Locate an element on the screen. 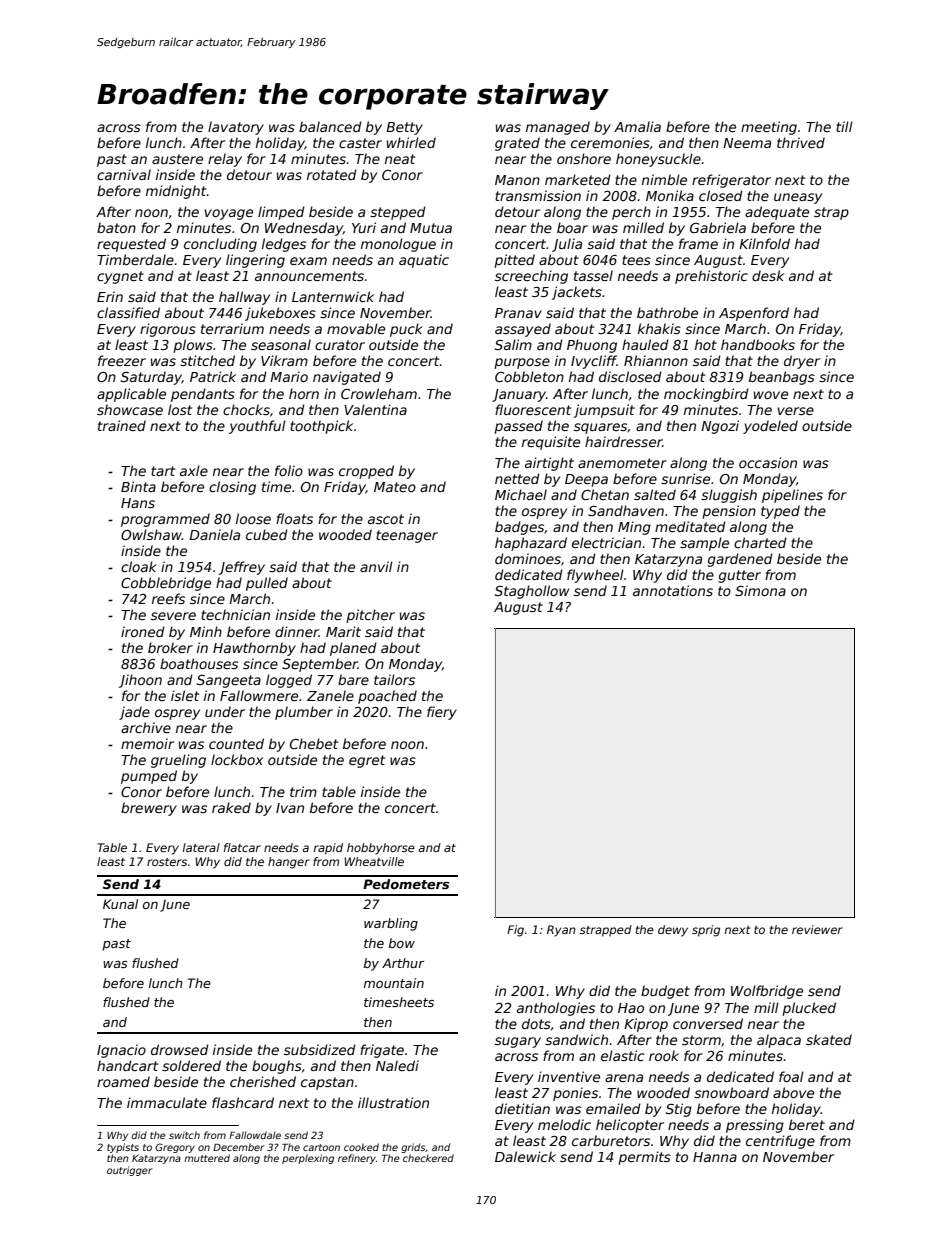 This screenshot has height=1233, width=952. anvil is located at coordinates (376, 566).
